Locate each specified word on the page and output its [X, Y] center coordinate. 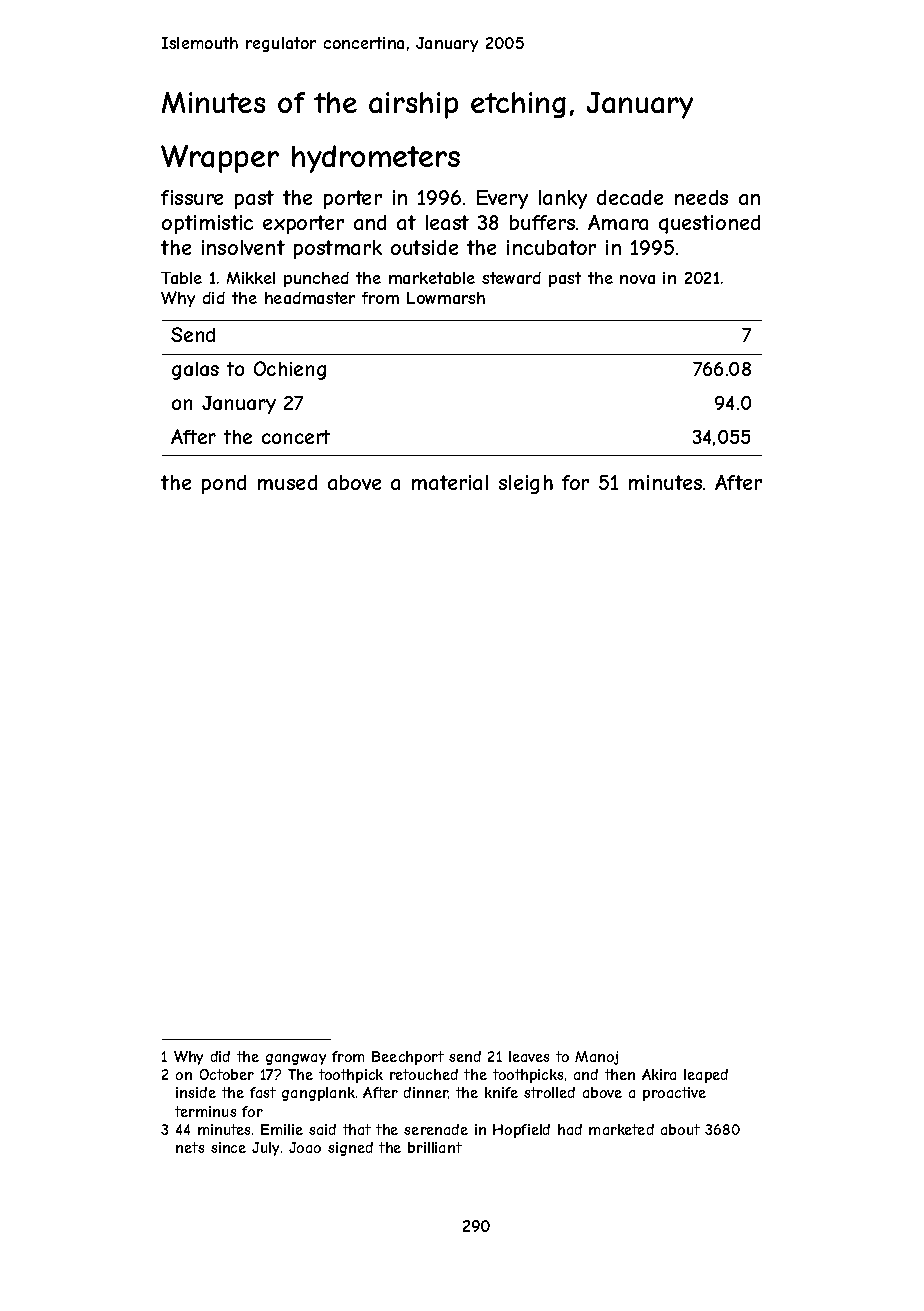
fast [263, 1092]
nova [637, 279]
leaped [706, 1076]
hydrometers [376, 159]
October [227, 1074]
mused [287, 482]
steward [511, 278]
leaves [529, 1056]
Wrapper [220, 159]
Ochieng [290, 370]
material [450, 482]
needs [701, 197]
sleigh [526, 484]
